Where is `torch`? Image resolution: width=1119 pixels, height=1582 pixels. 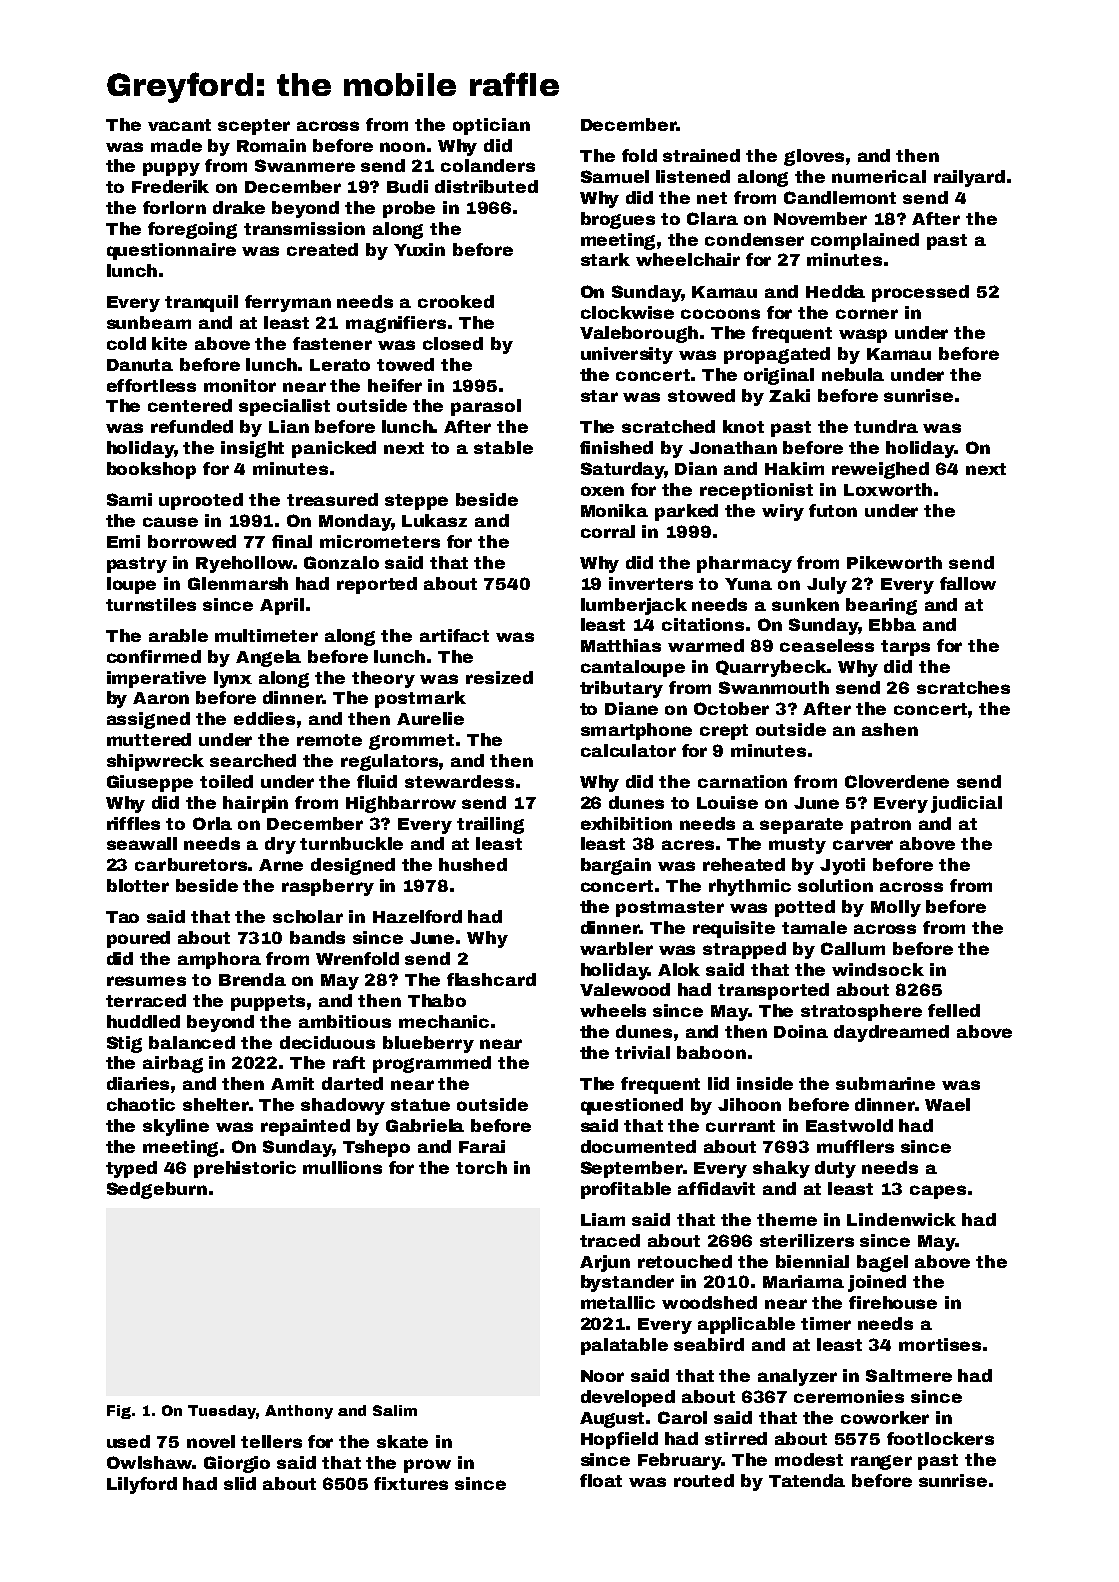
torch is located at coordinates (481, 1167).
